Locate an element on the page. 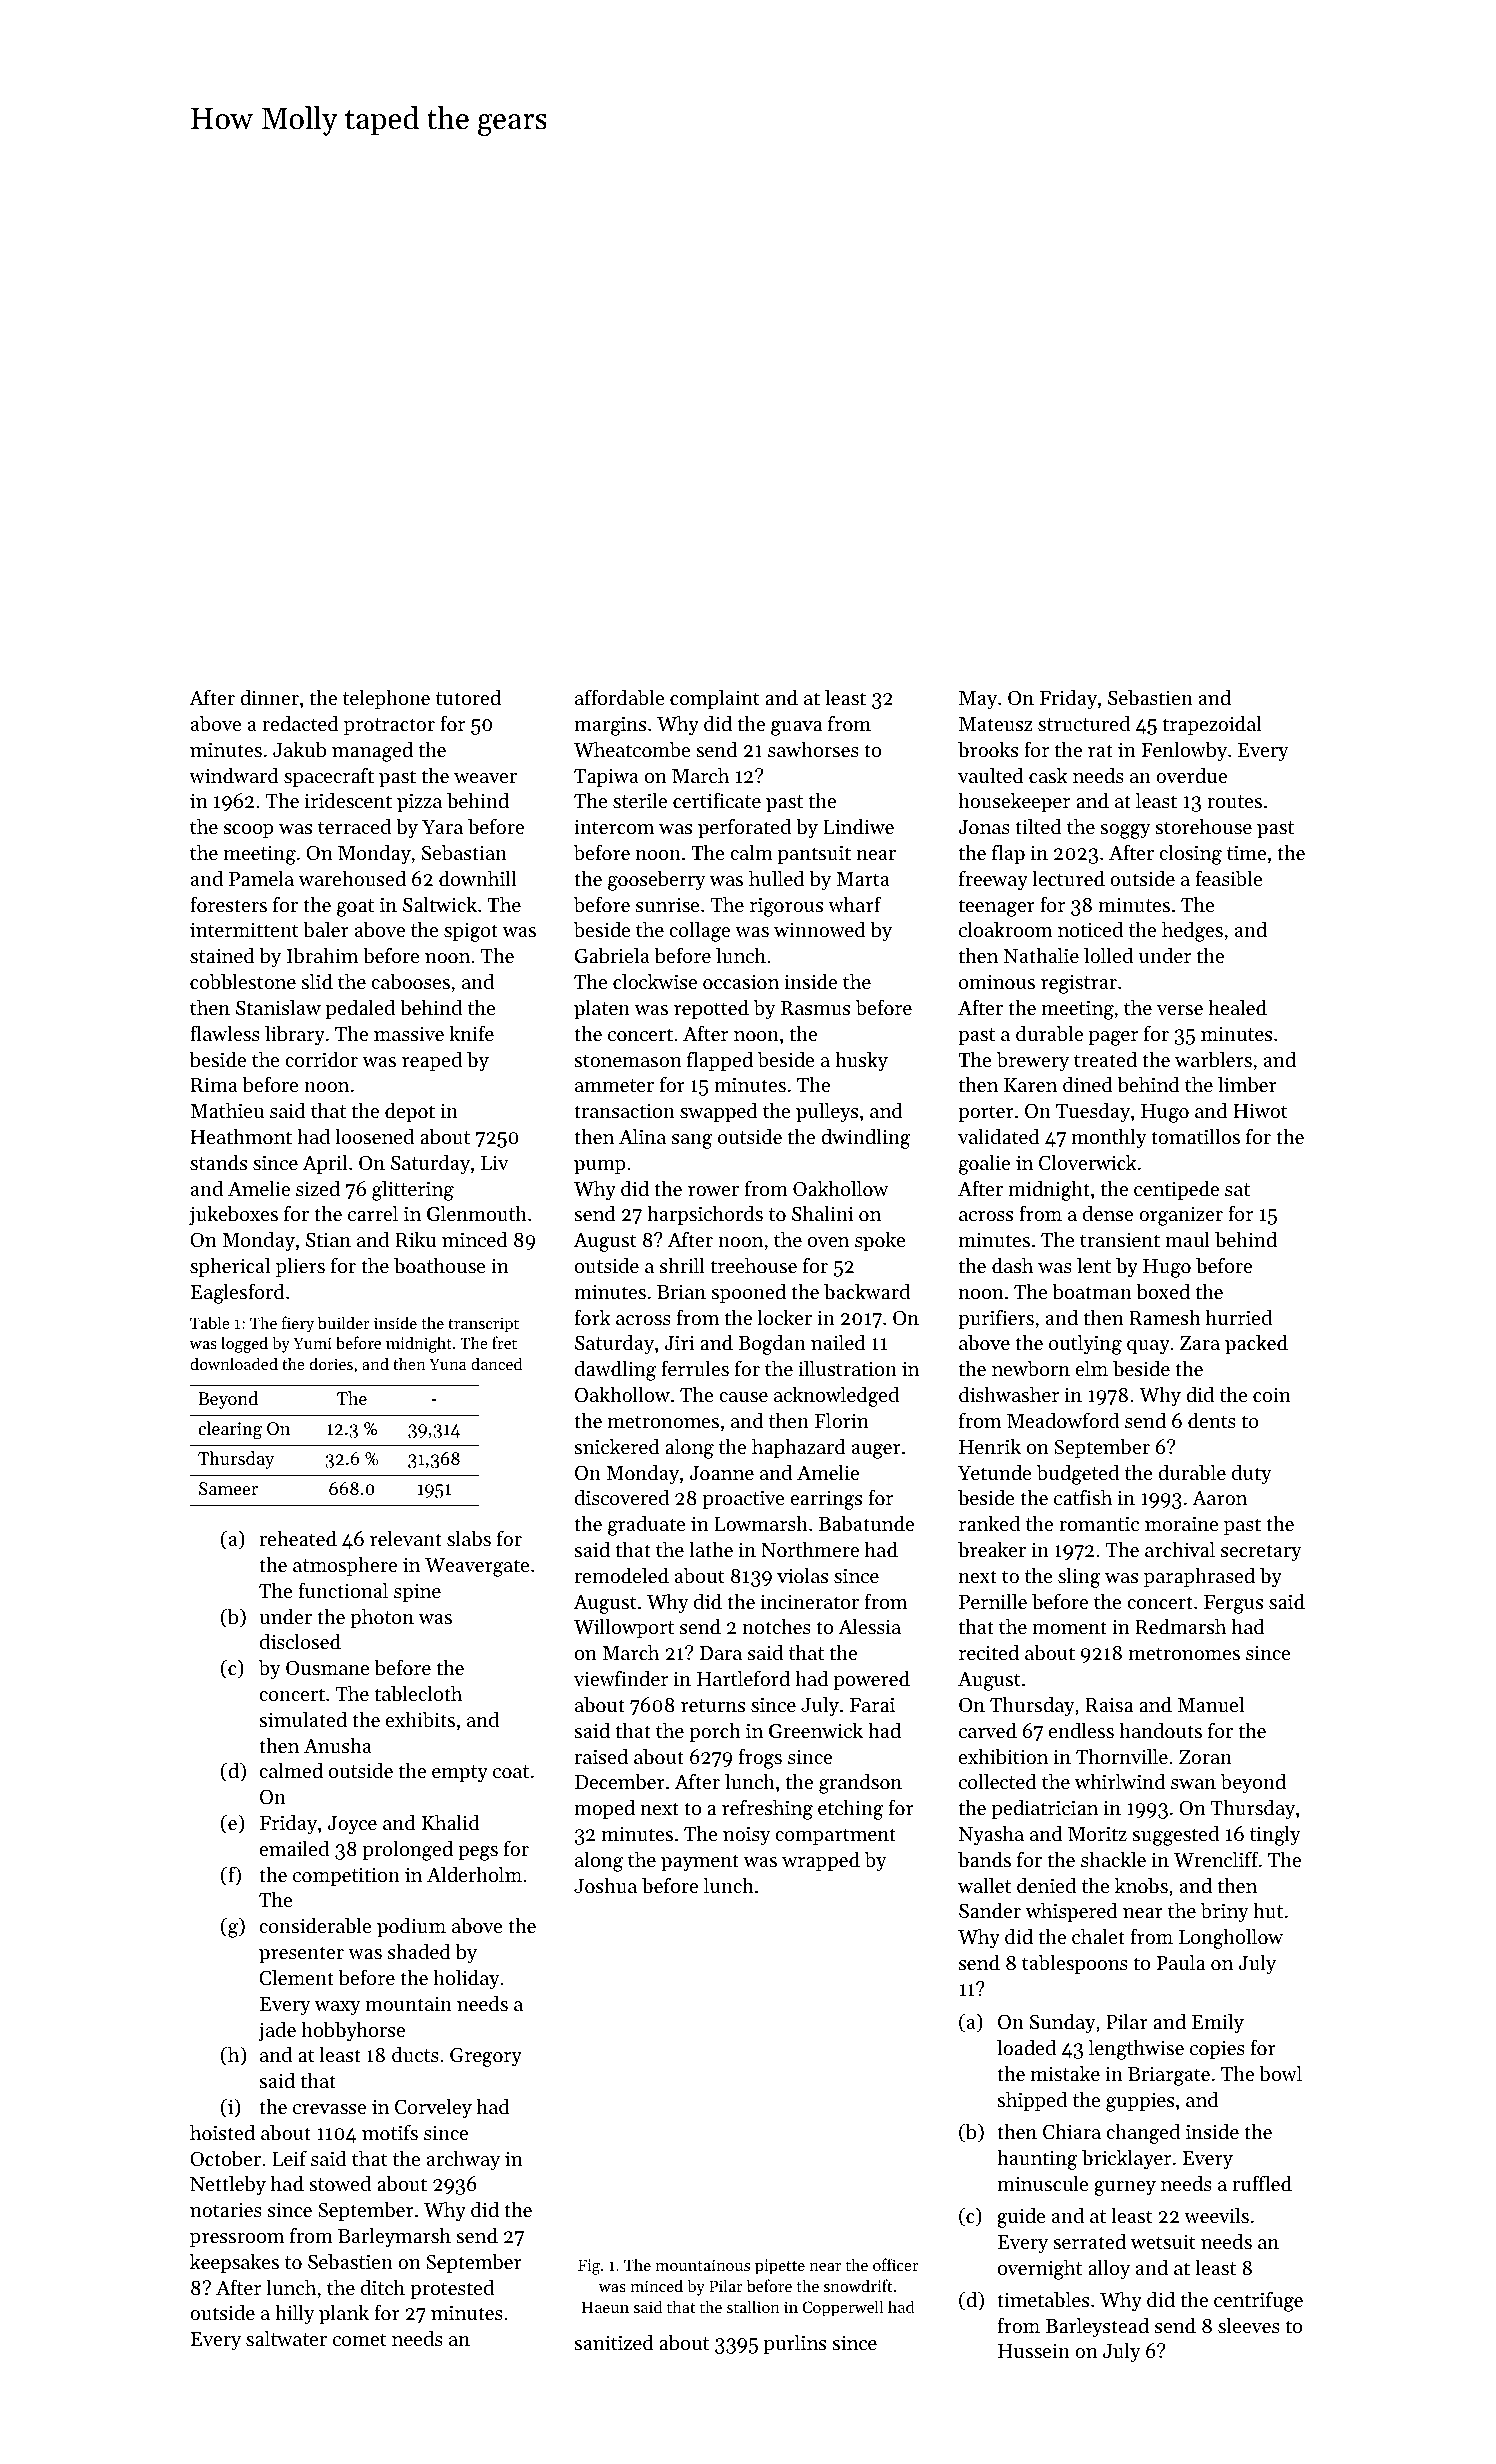 This page has height=2464, width=1496. viewfinder is located at coordinates (621, 1678).
